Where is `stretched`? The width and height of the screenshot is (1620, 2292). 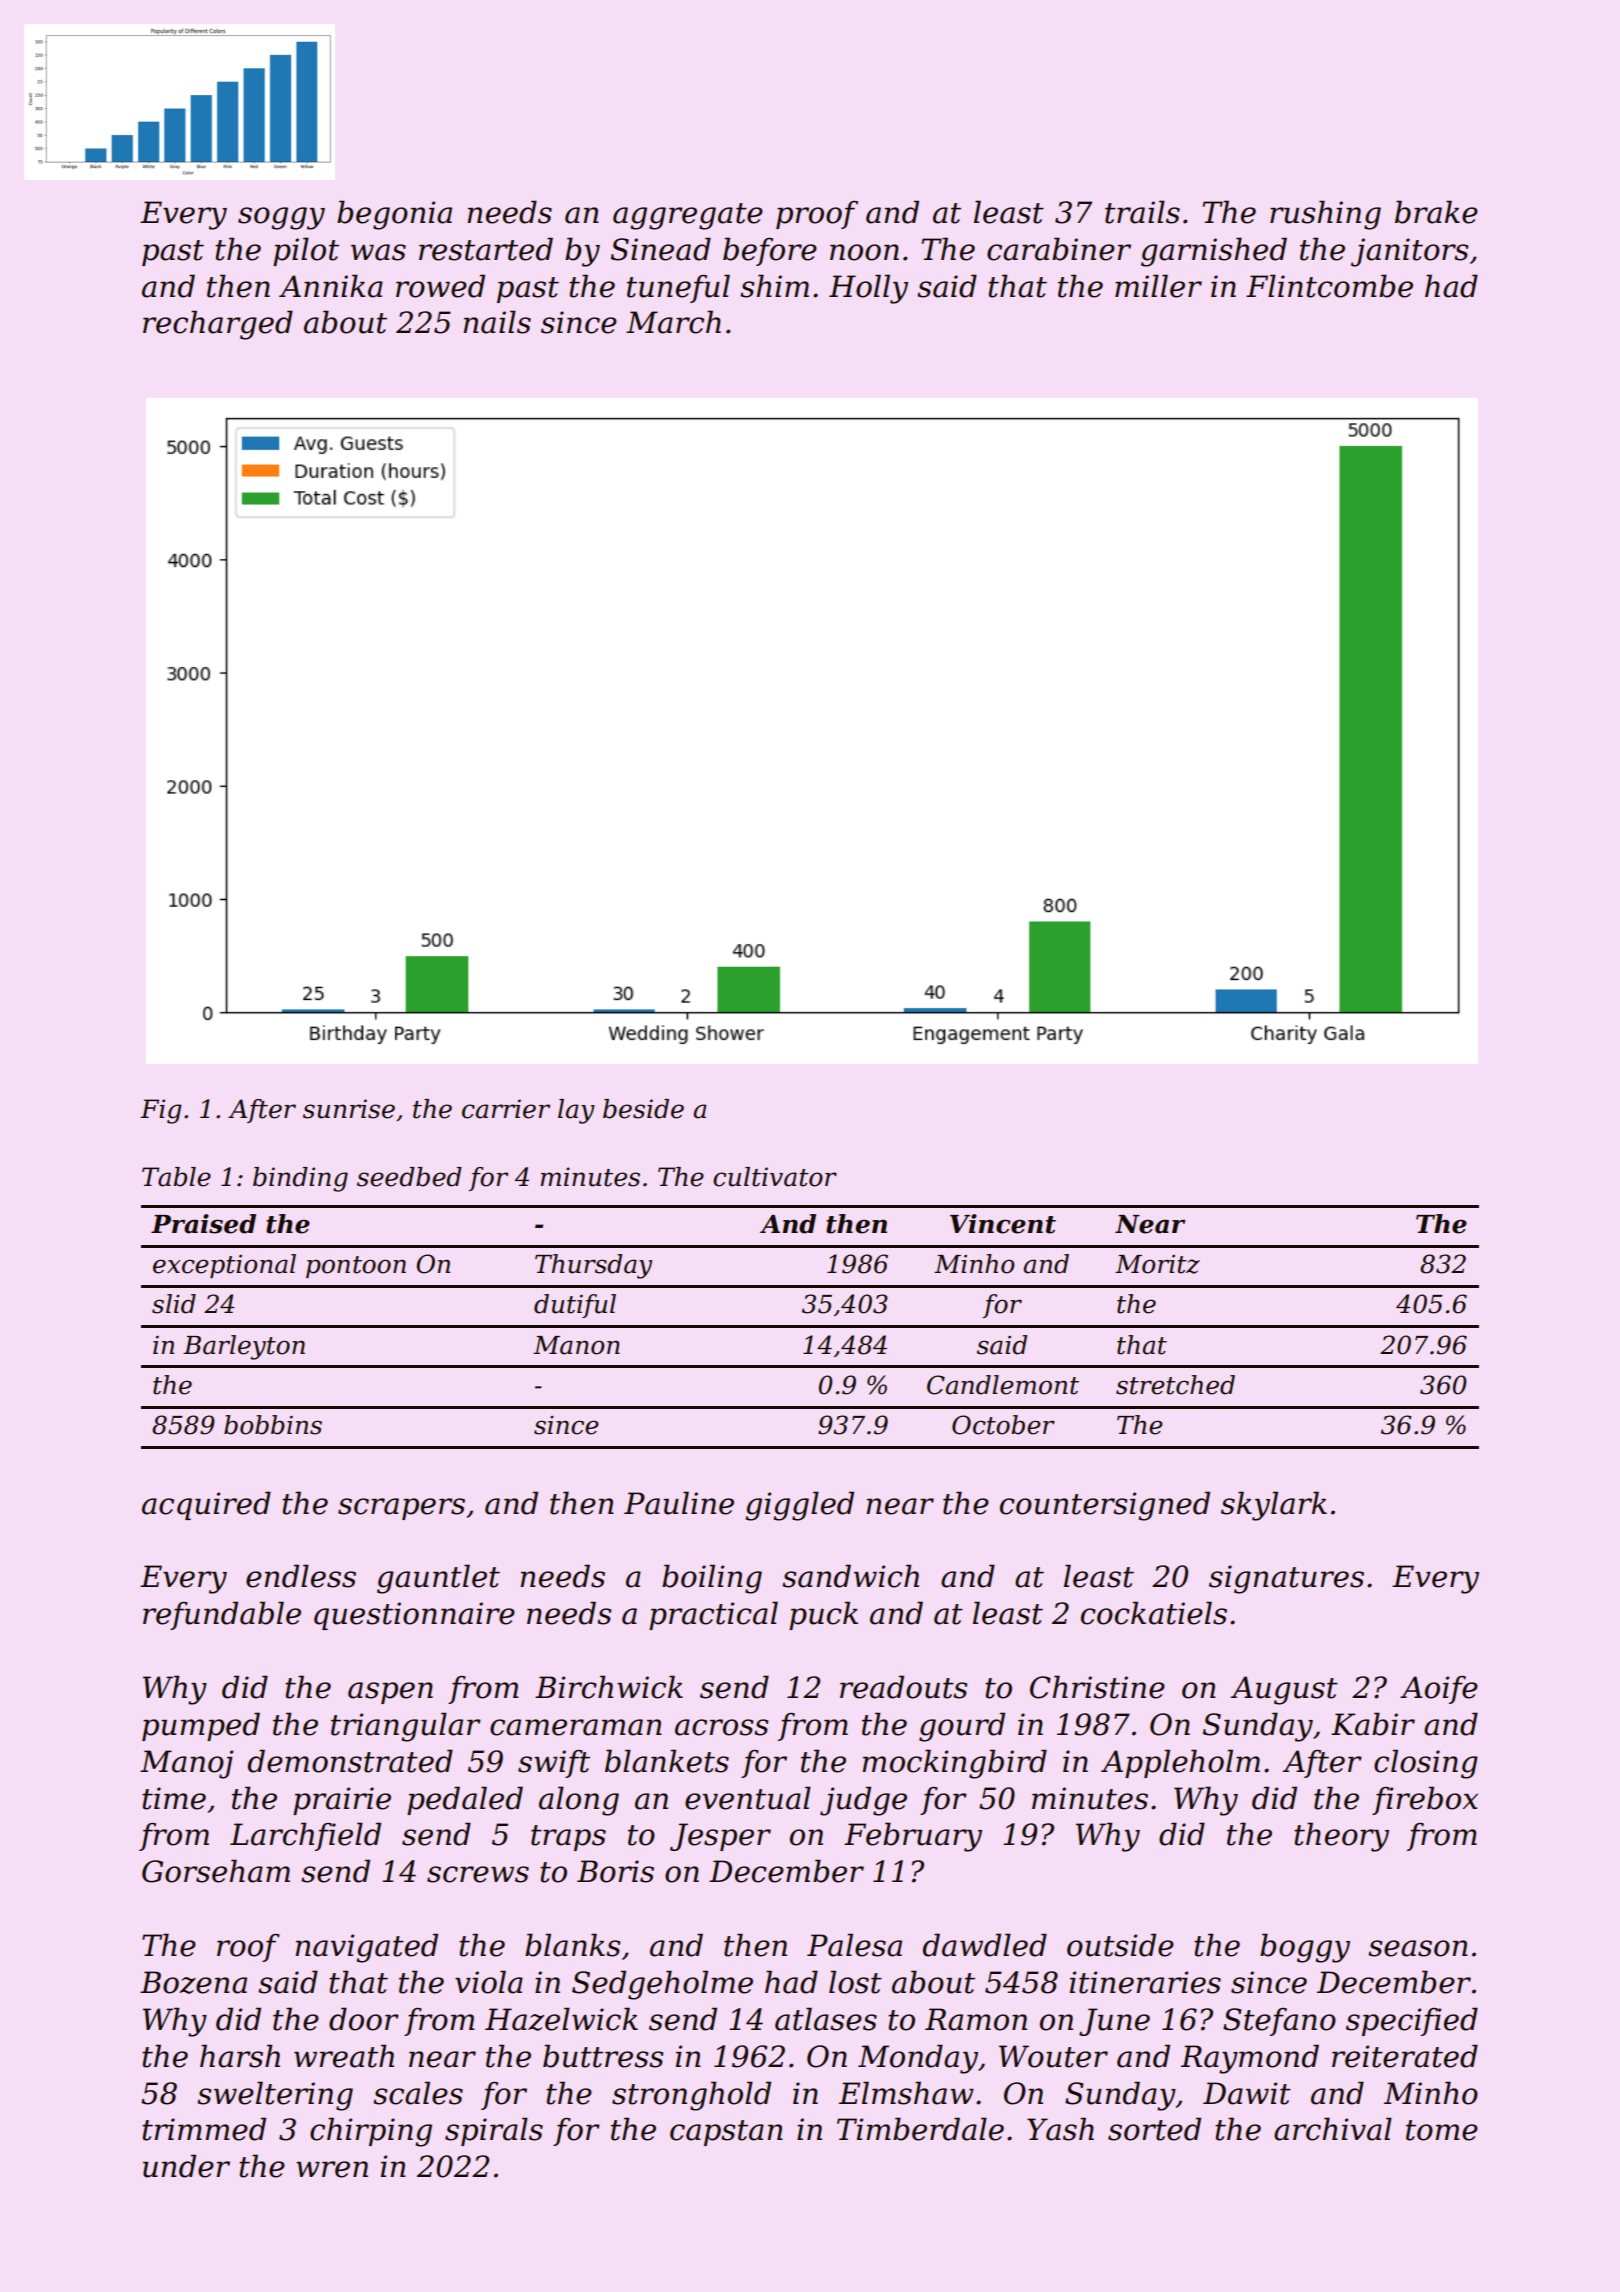
stretched is located at coordinates (1175, 1385).
